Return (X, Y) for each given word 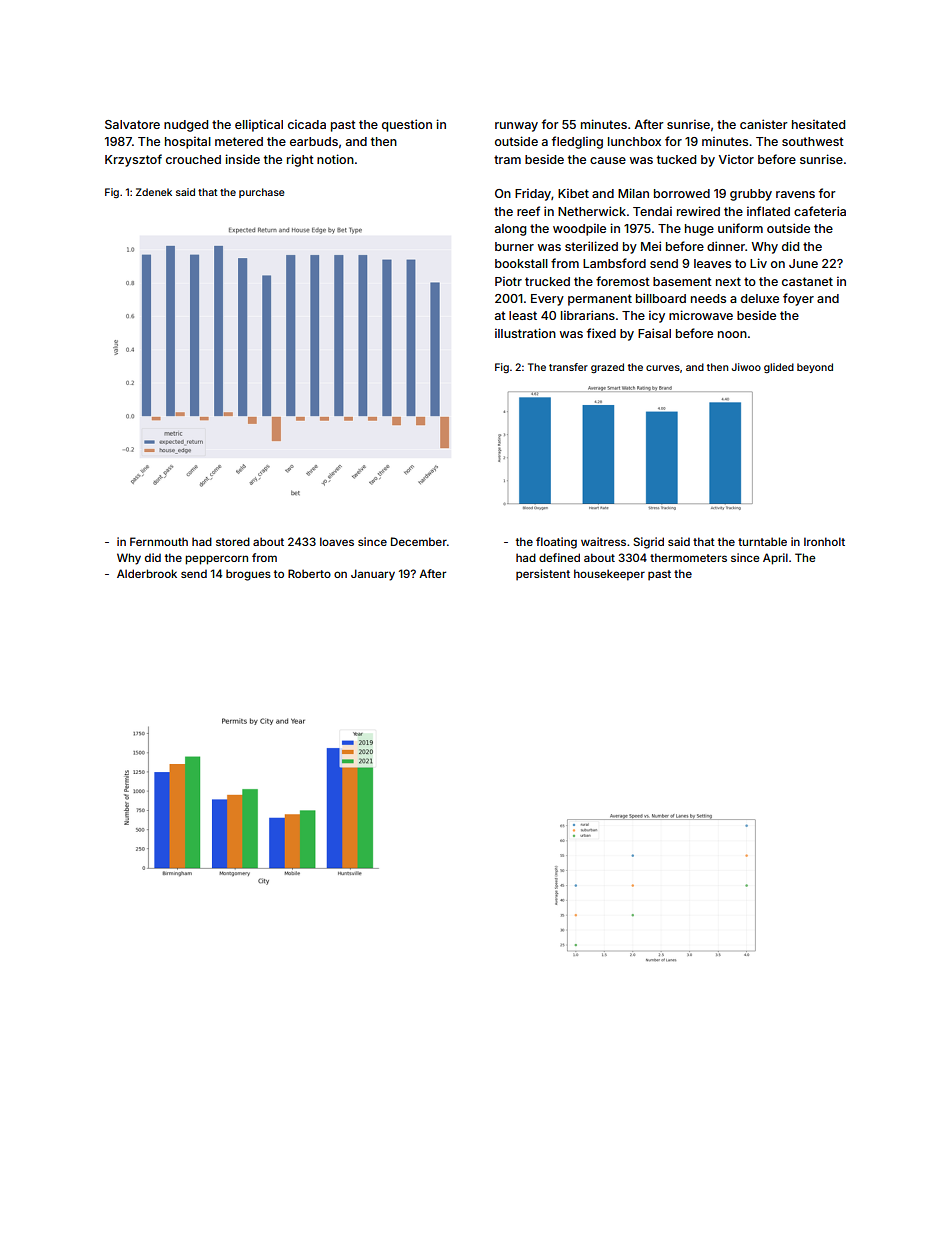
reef (528, 211)
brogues (248, 575)
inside (242, 159)
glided (779, 368)
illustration (525, 333)
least (523, 315)
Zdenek (154, 192)
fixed (601, 333)
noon (732, 334)
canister (764, 124)
